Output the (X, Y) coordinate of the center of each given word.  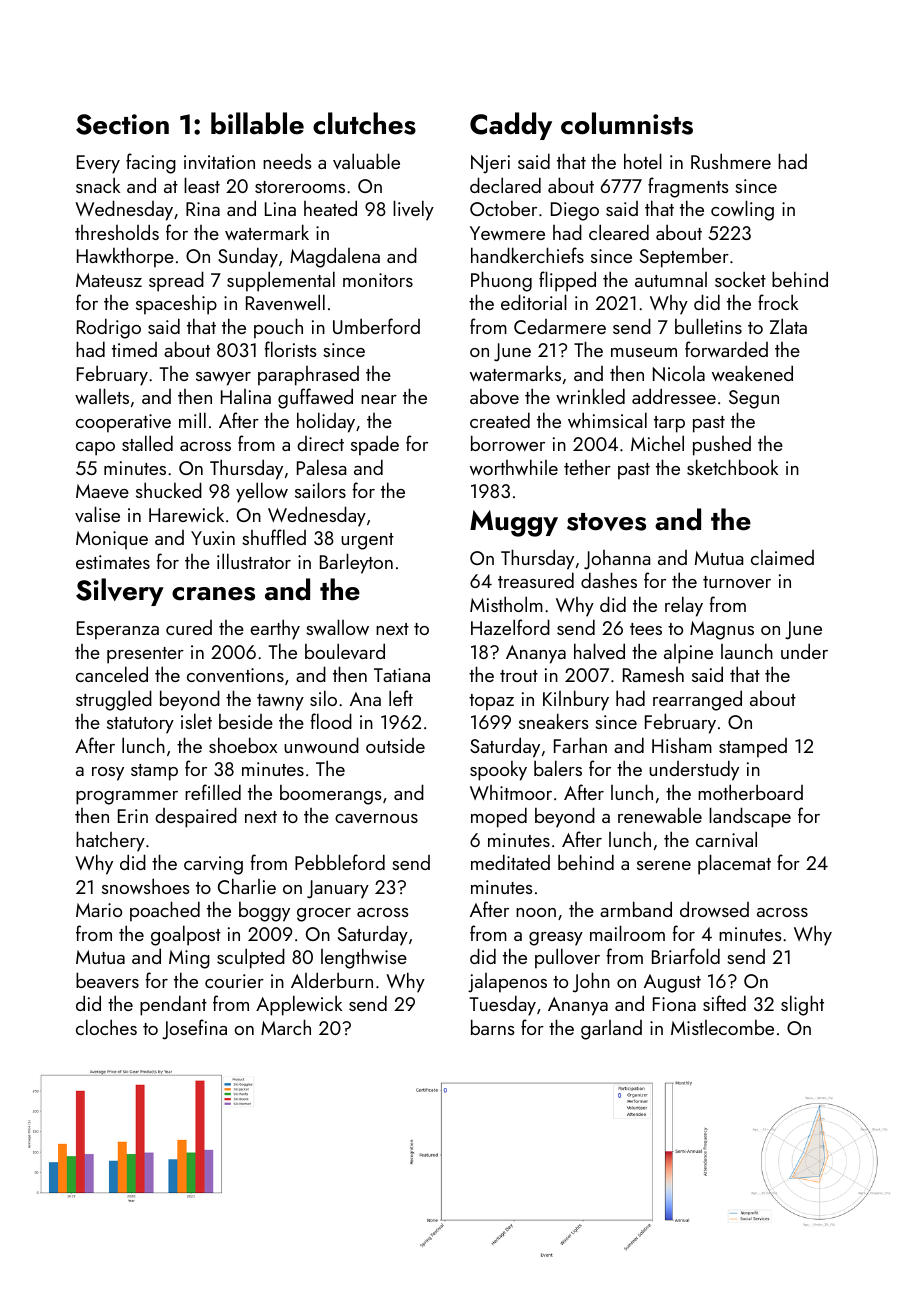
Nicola (679, 373)
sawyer (223, 379)
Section (122, 124)
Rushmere (731, 161)
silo (323, 698)
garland (611, 1030)
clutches (364, 123)
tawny (280, 702)
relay (684, 606)
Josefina (194, 1029)
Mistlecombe (722, 1027)
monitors (378, 280)
